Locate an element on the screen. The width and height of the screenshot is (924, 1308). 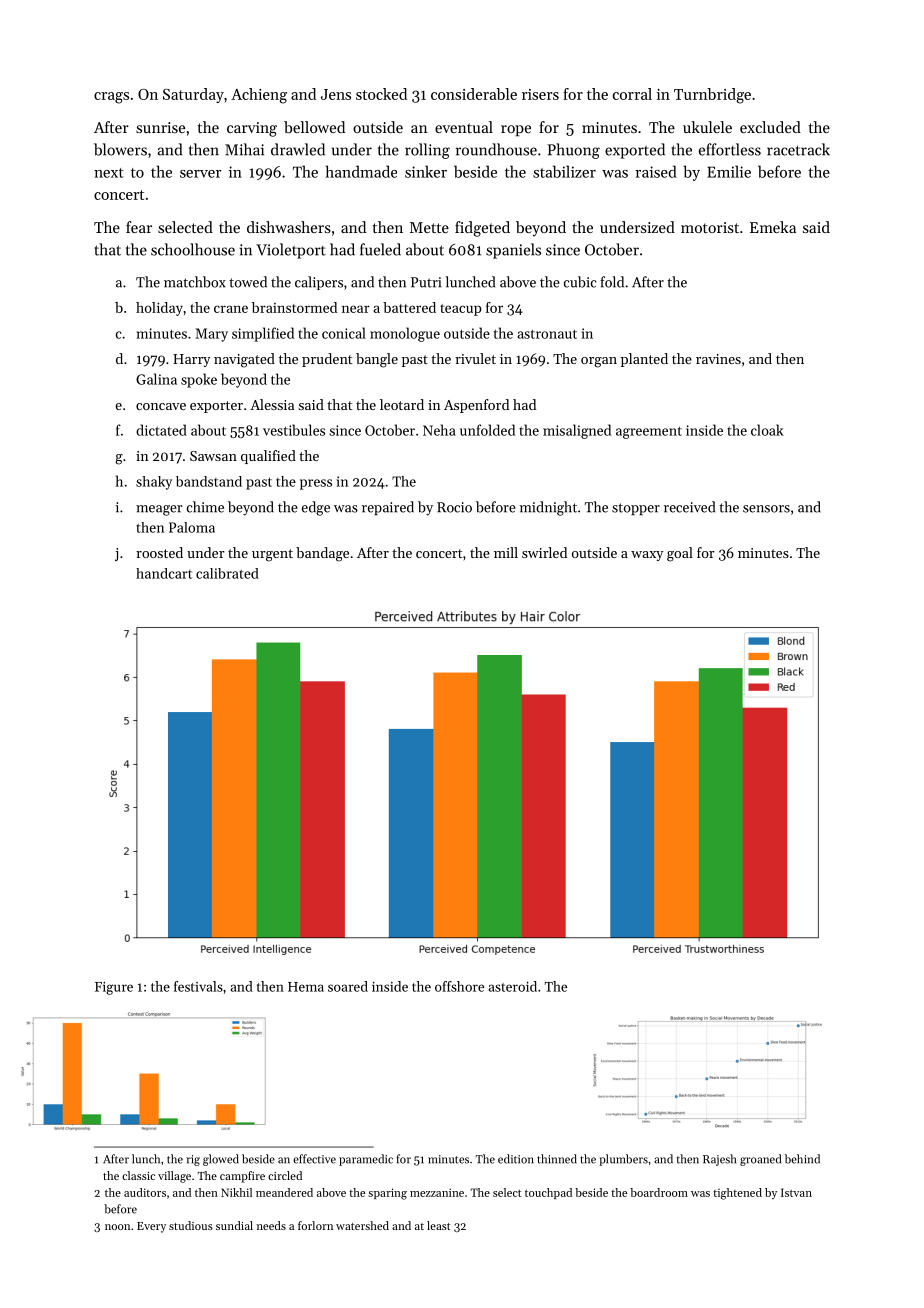
mill is located at coordinates (506, 552).
